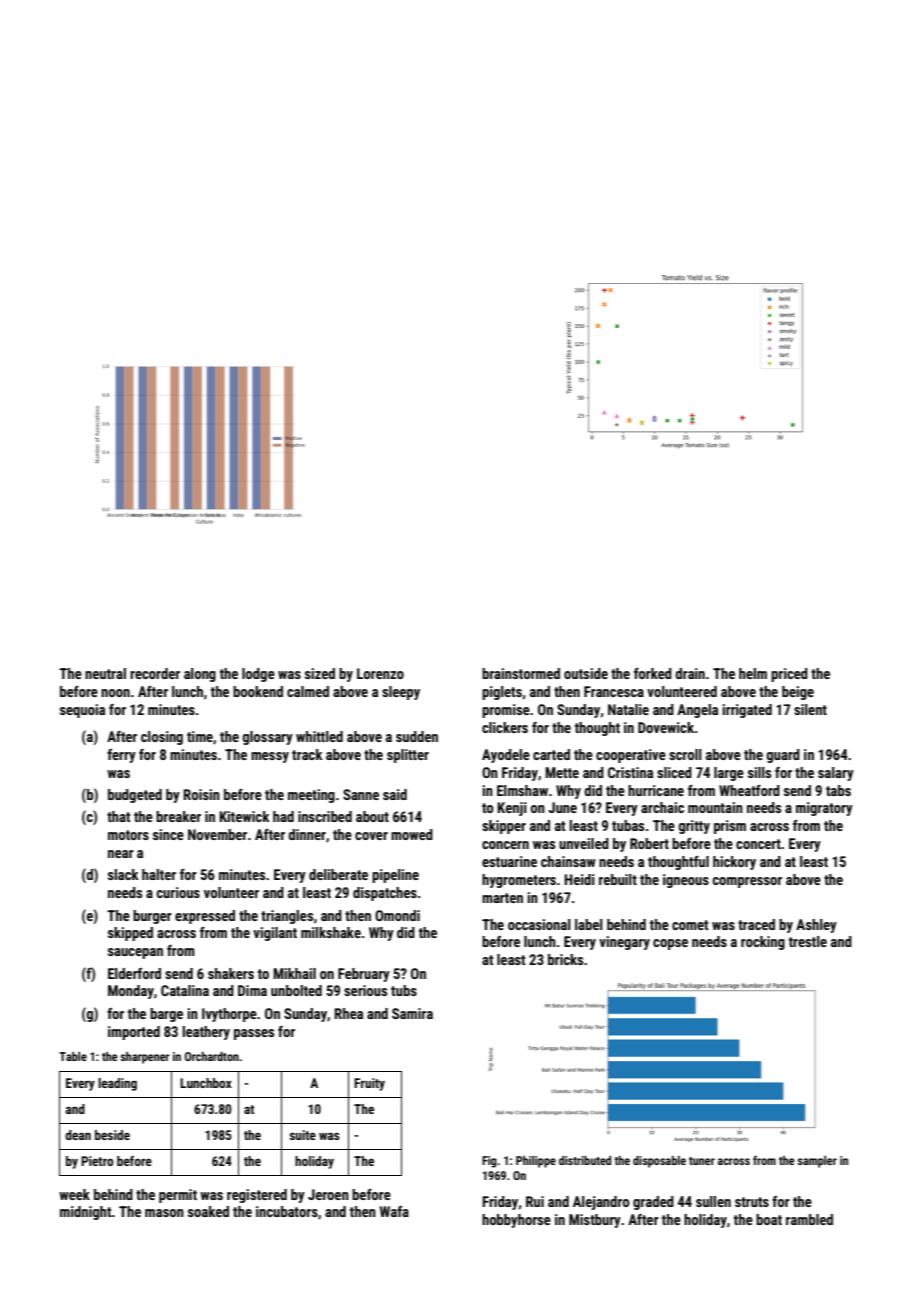 This screenshot has height=1308, width=924. Describe the element at coordinates (78, 1135) in the screenshot. I see `dean` at that location.
